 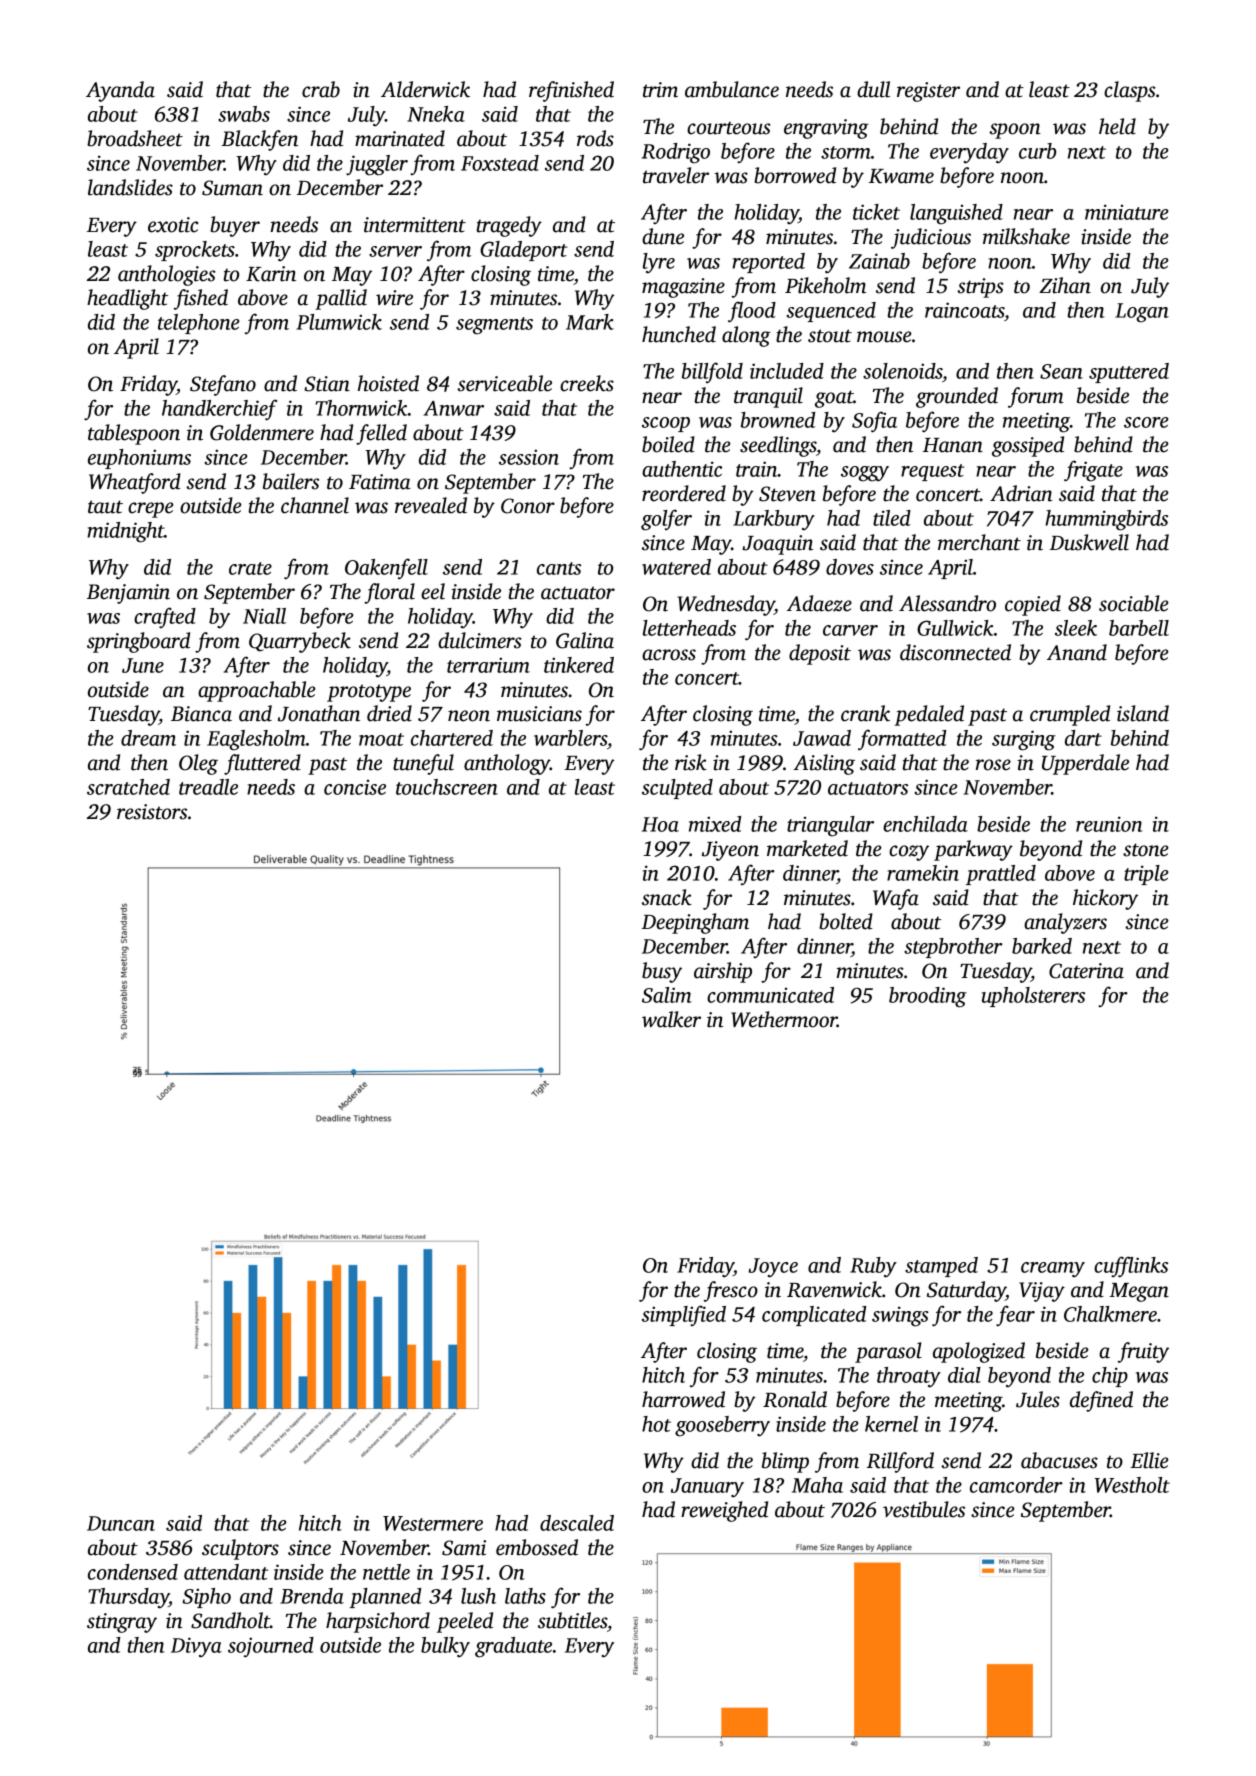 What do you see at coordinates (152, 812) in the screenshot?
I see `resistors` at bounding box center [152, 812].
